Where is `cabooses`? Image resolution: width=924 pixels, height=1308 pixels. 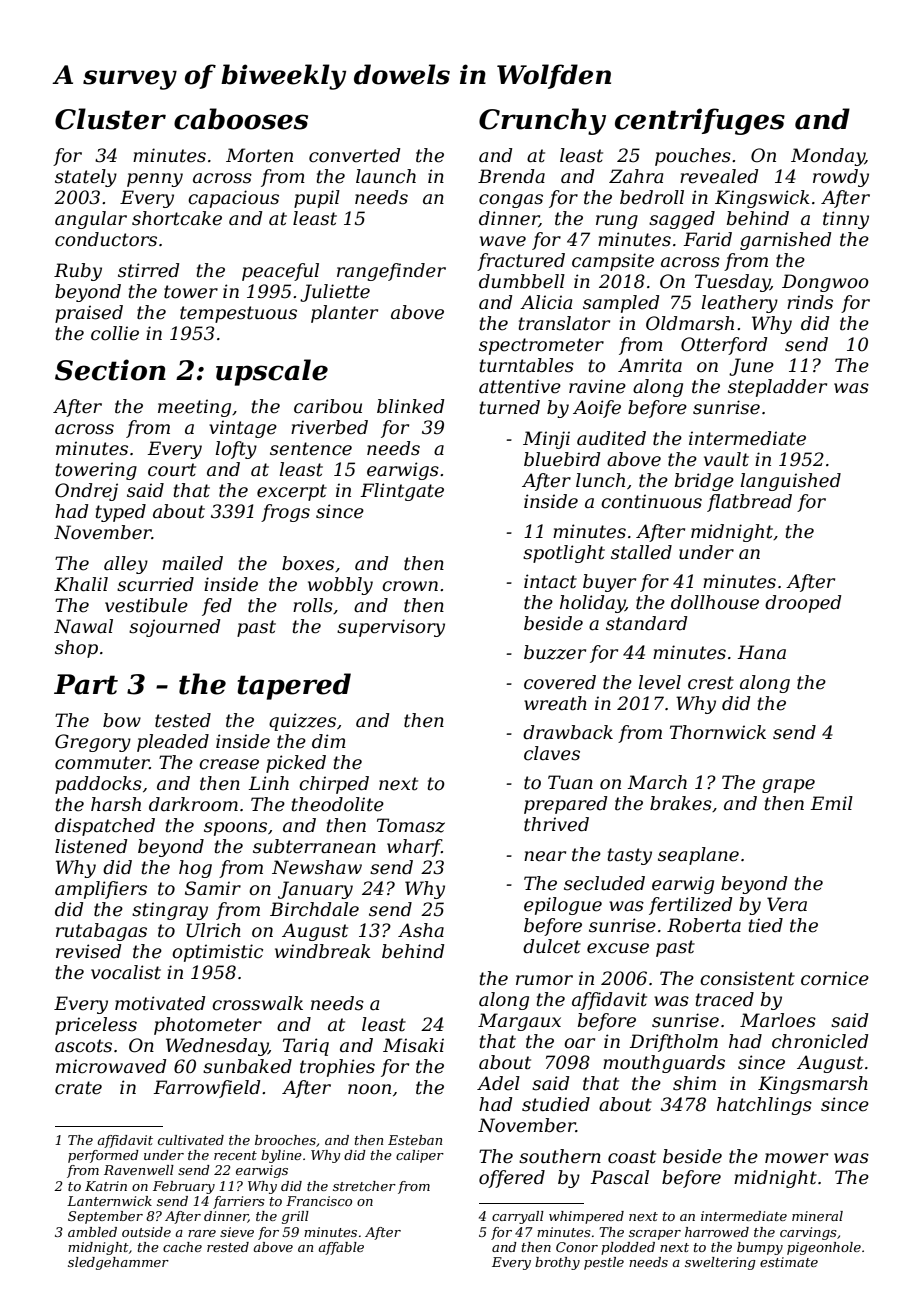
cabooses is located at coordinates (241, 119).
